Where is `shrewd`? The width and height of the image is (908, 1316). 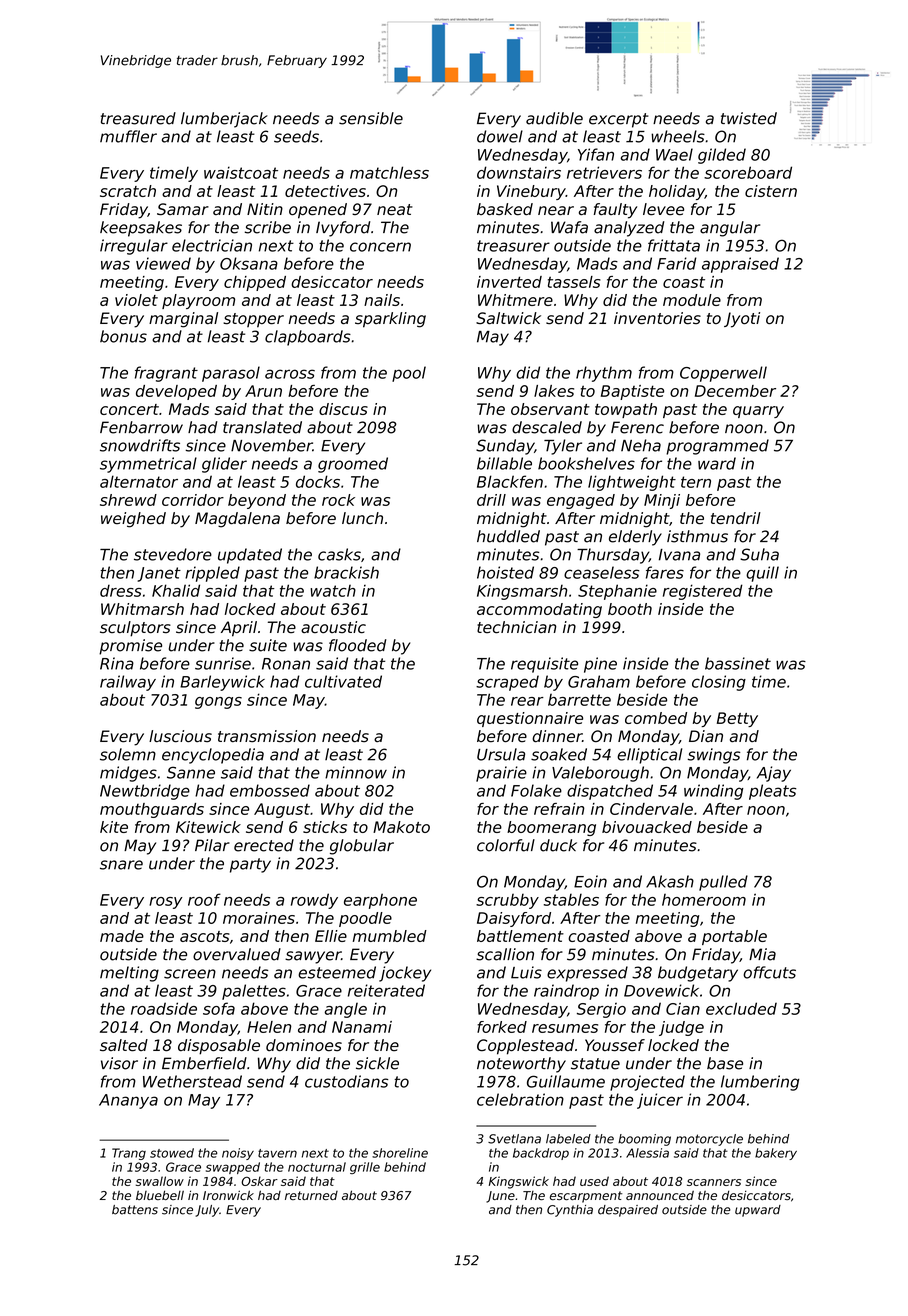
shrewd is located at coordinates (128, 500).
